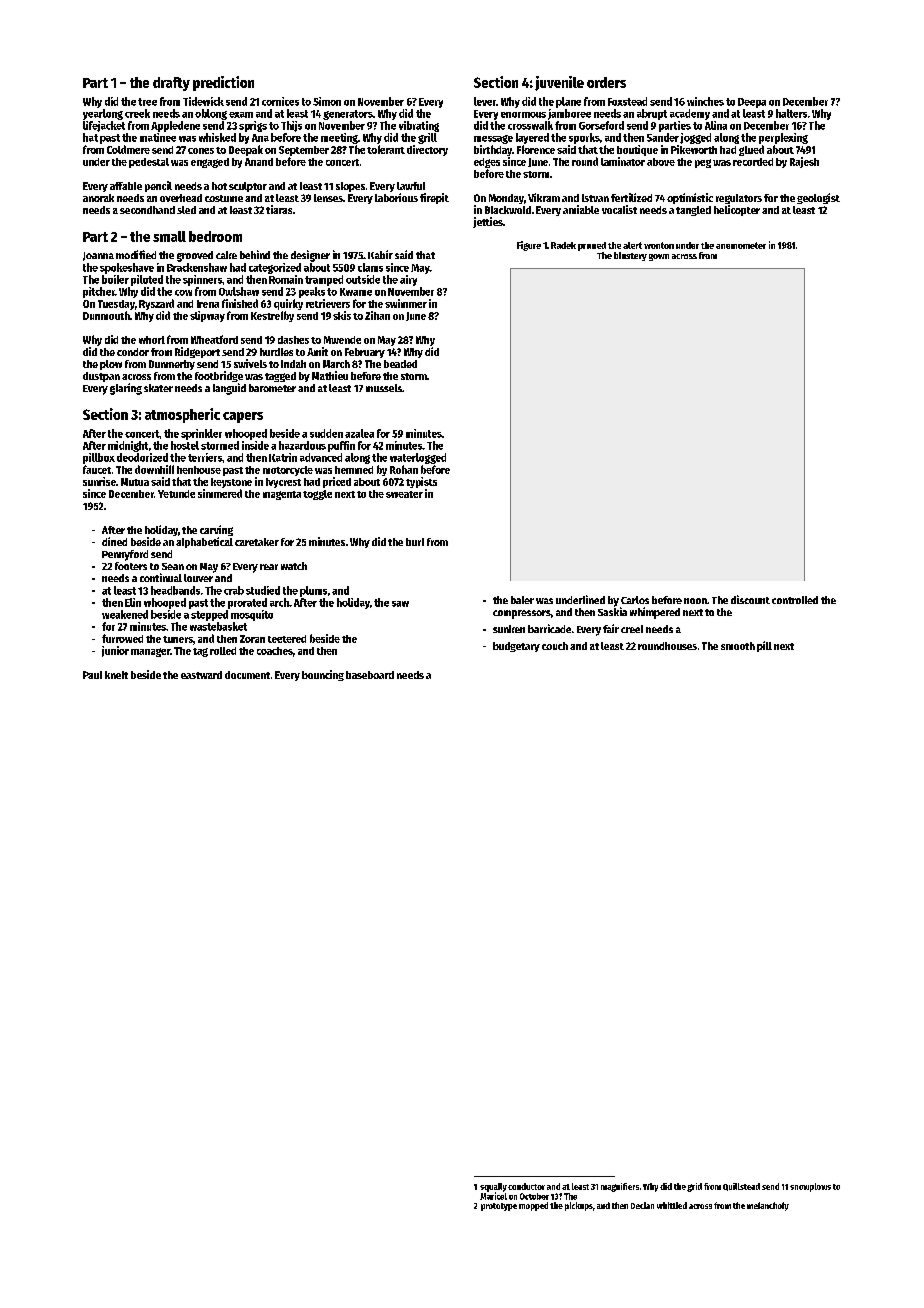 The image size is (924, 1308). What do you see at coordinates (386, 149) in the screenshot?
I see `tolerant` at bounding box center [386, 149].
